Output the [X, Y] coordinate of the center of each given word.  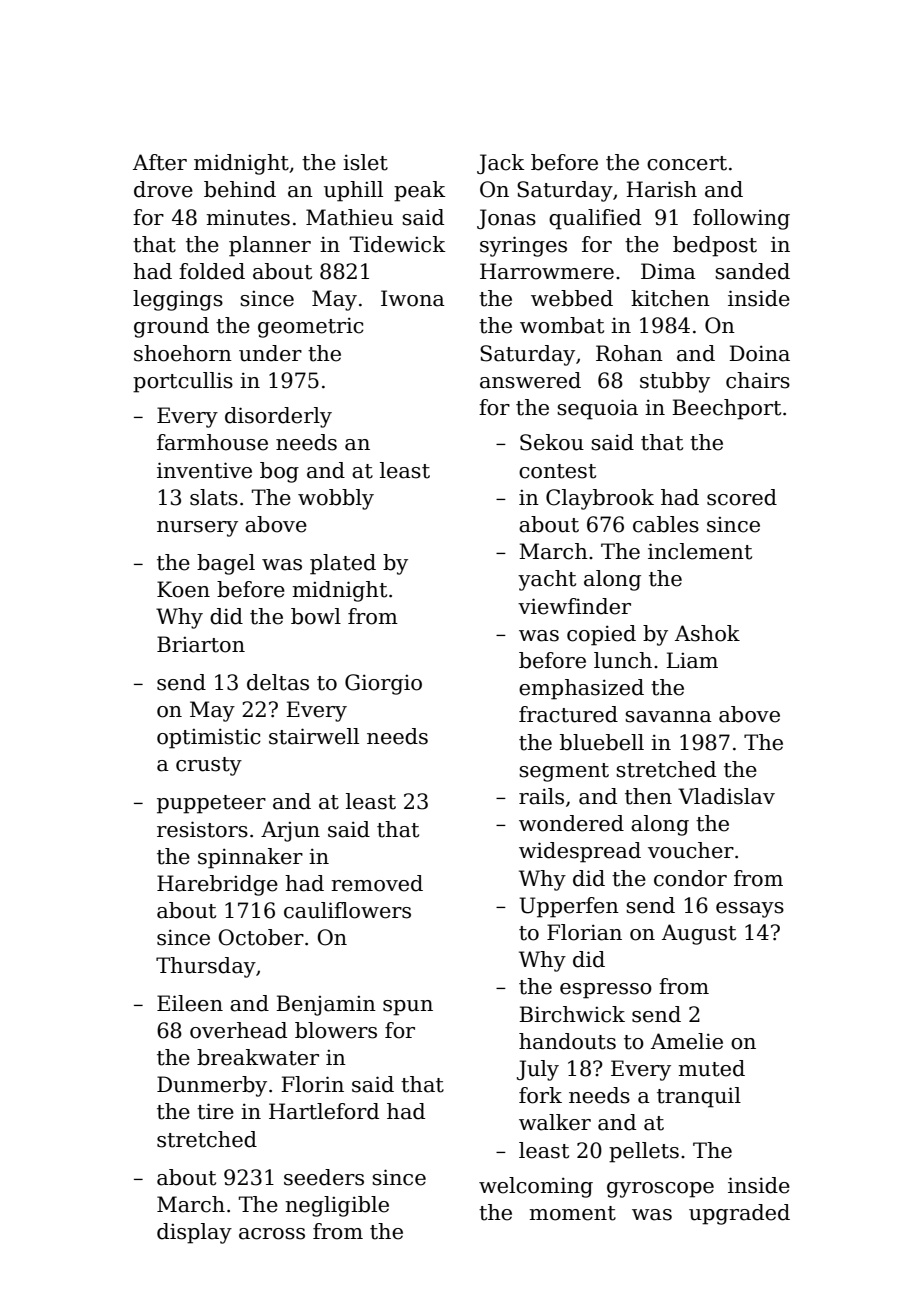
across [272, 1234]
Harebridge [217, 885]
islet [365, 162]
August [699, 934]
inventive [204, 470]
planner [270, 246]
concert [687, 163]
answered [530, 380]
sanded [752, 271]
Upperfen [569, 907]
